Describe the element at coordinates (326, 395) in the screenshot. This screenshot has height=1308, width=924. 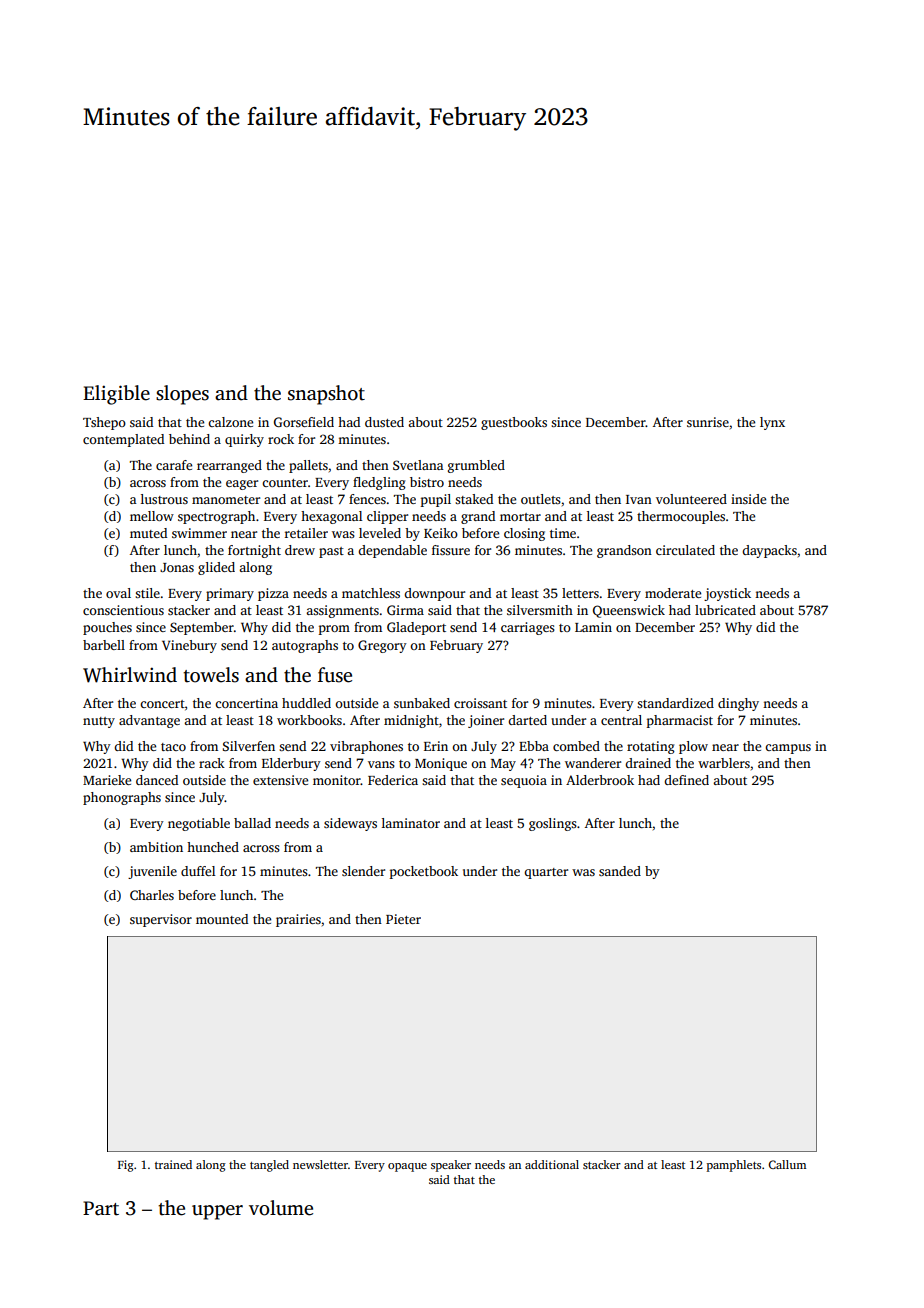
I see `snapshot` at that location.
